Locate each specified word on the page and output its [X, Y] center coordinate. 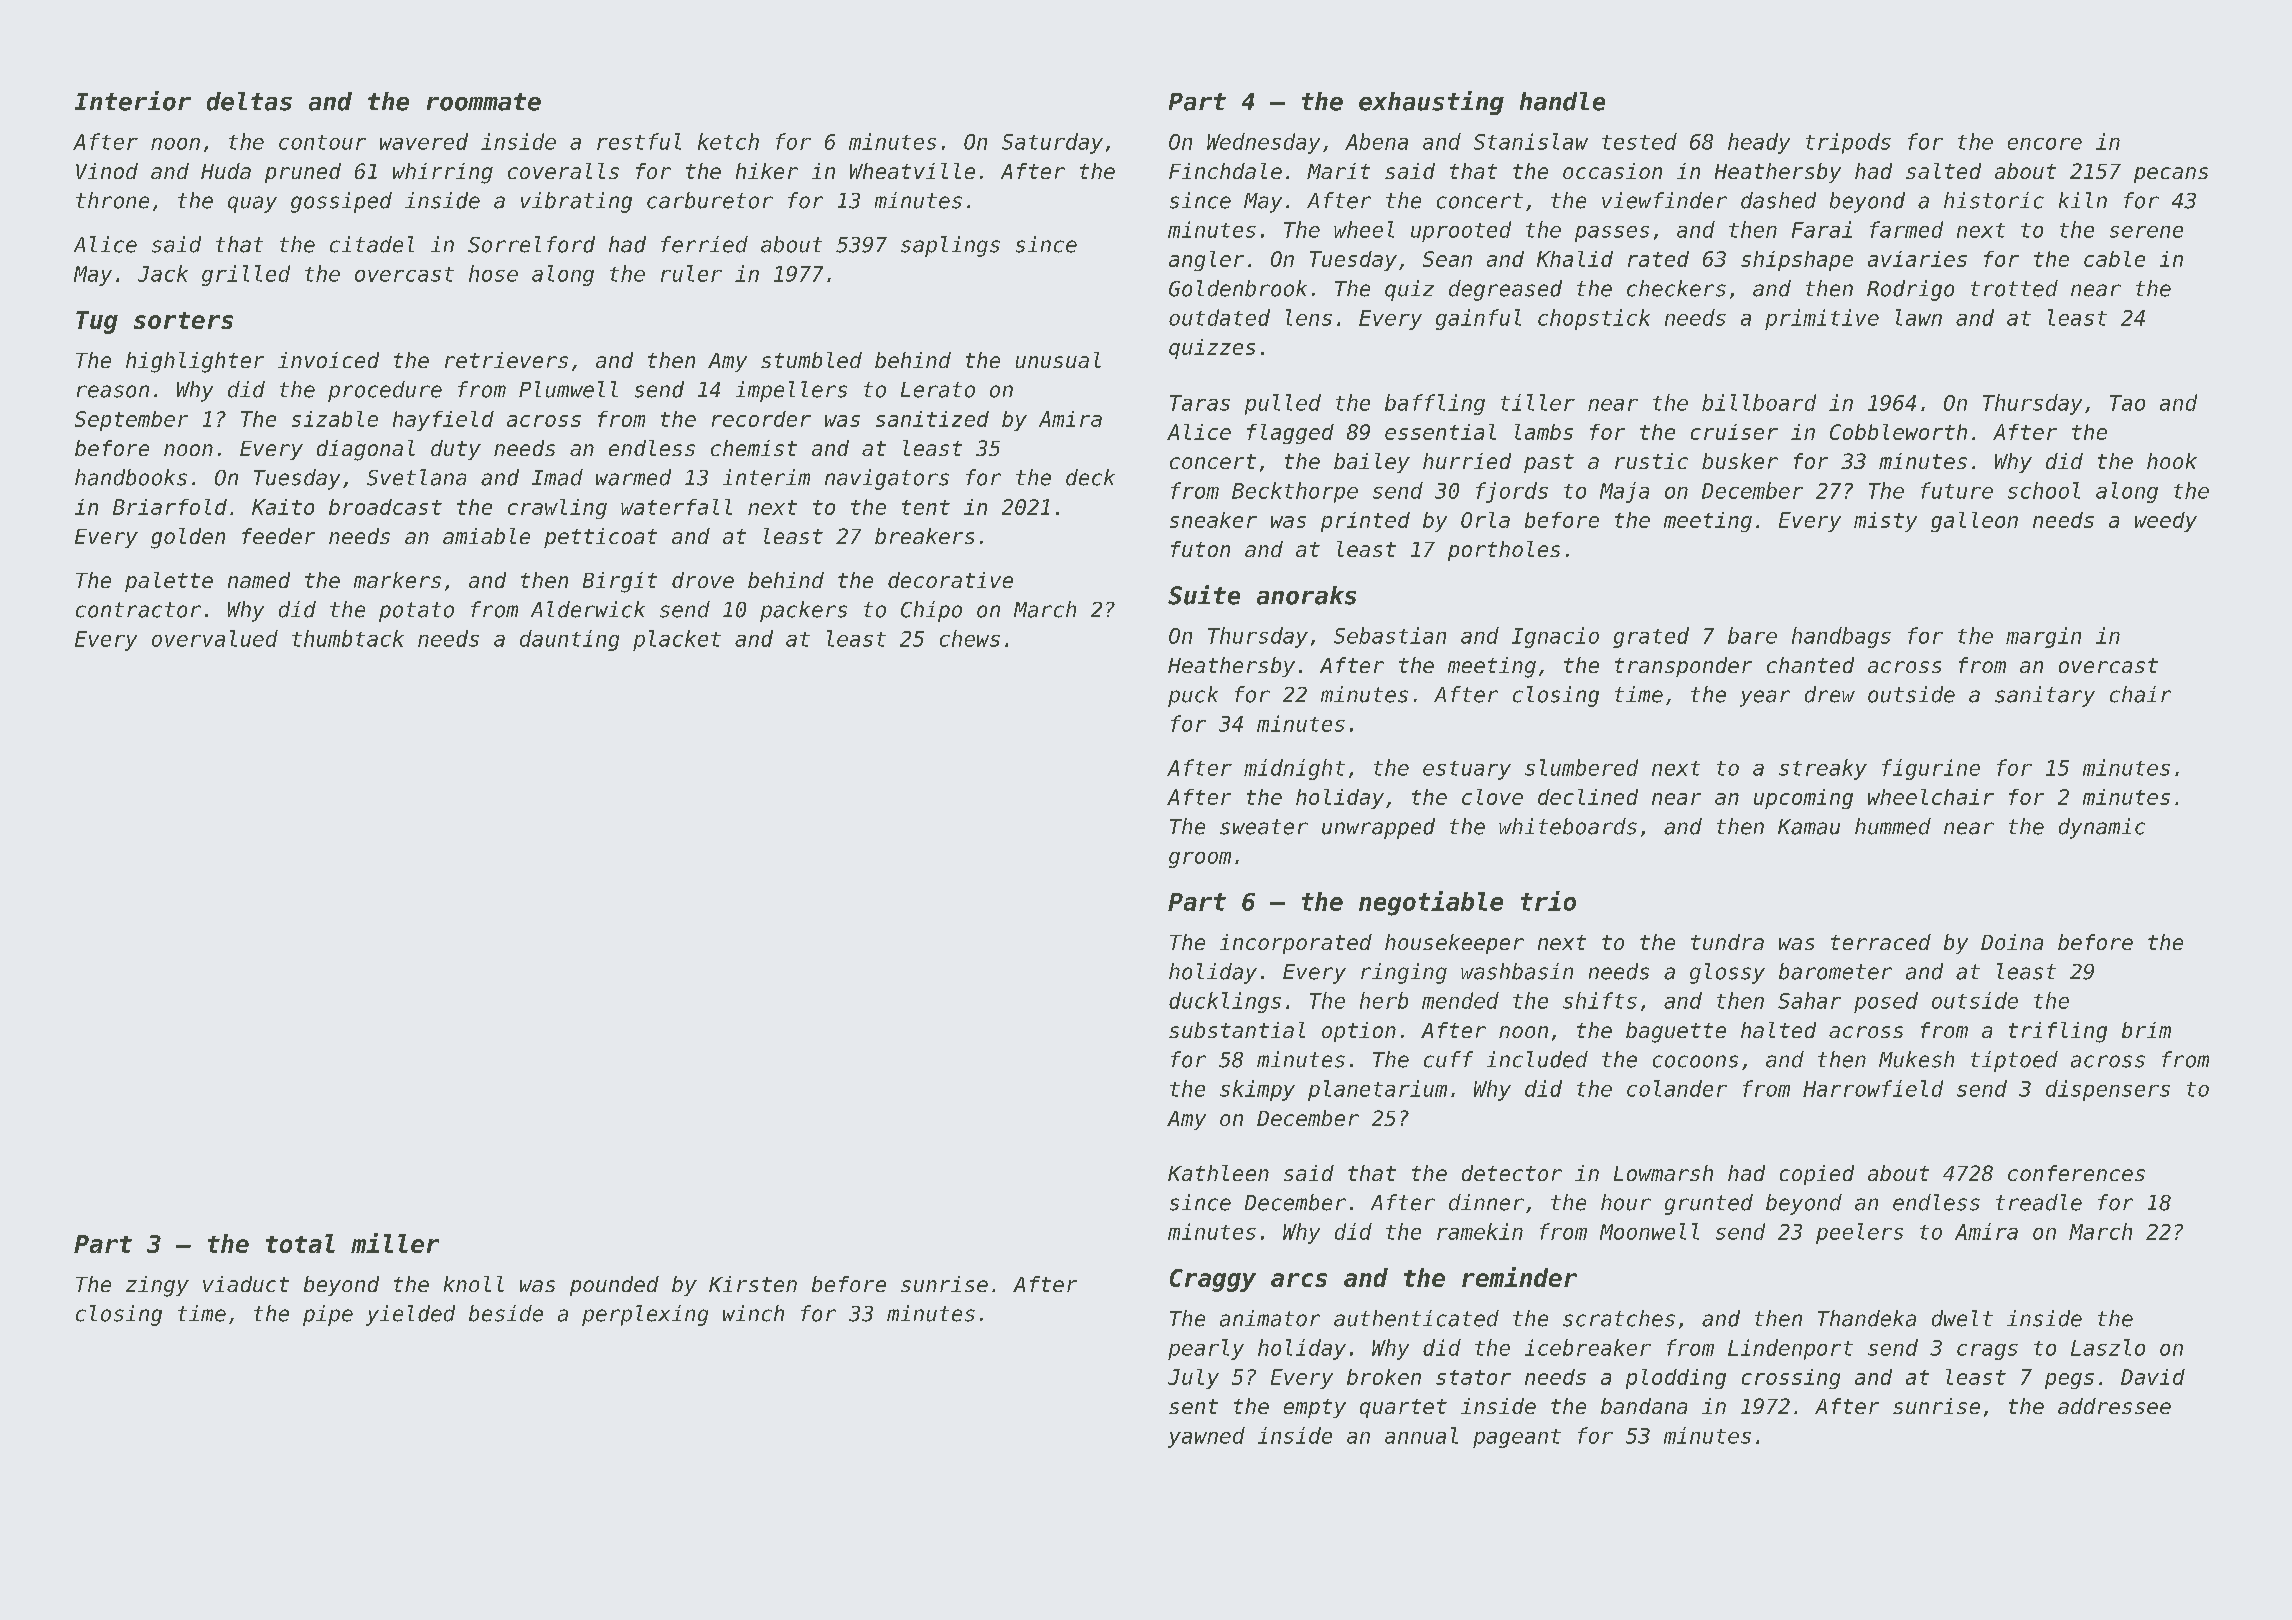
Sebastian [1390, 635]
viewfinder [1664, 200]
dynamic [2102, 828]
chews [970, 638]
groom [1200, 860]
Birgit [620, 582]
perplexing [645, 1315]
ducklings [1225, 1002]
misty [1885, 522]
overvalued [215, 638]
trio [1548, 901]
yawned [1206, 1437]
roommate [484, 102]
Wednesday [1263, 143]
